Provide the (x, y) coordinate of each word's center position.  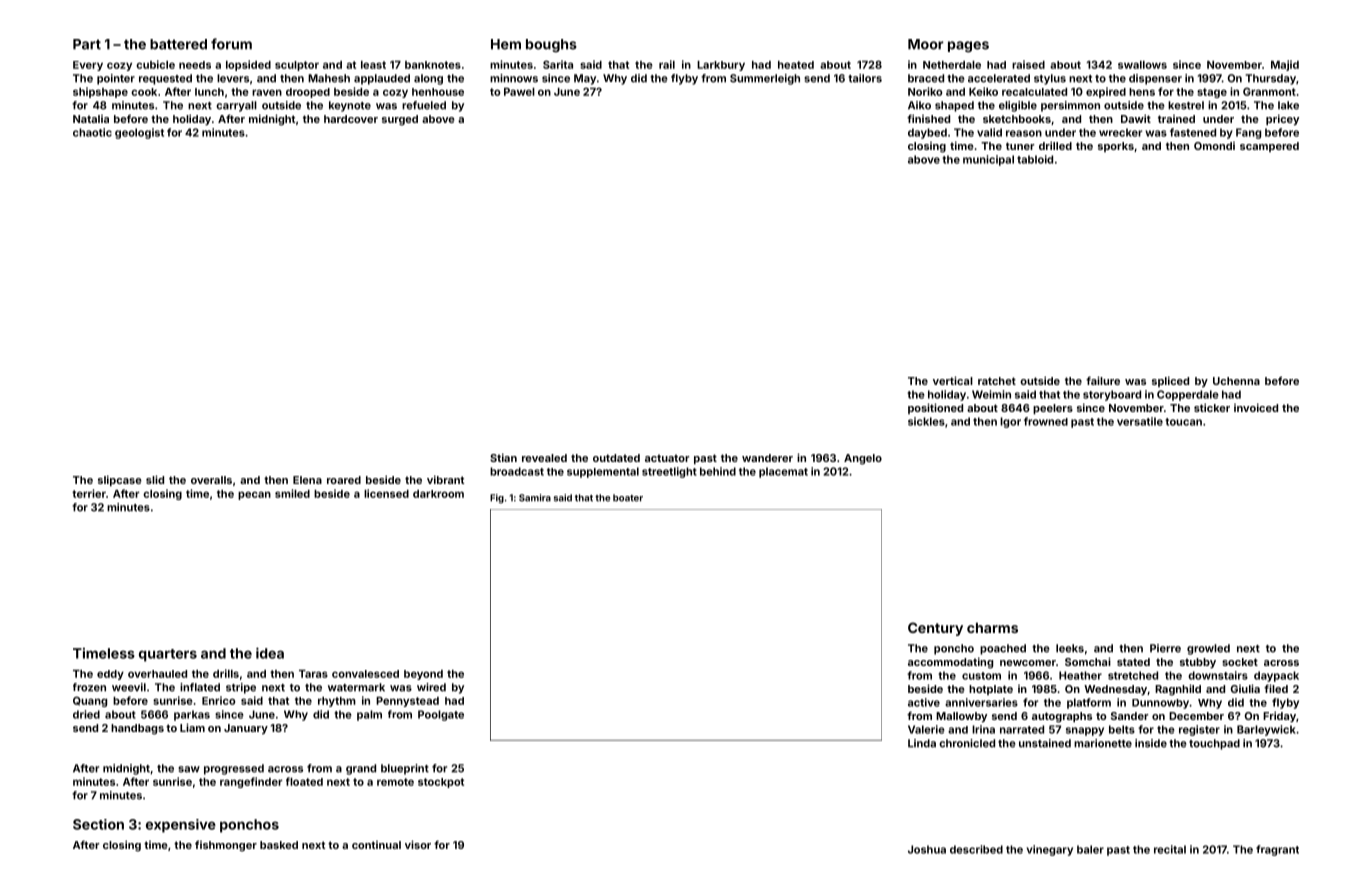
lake (1288, 105)
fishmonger (226, 846)
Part (87, 44)
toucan (1183, 422)
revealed (544, 458)
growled (1208, 649)
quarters (168, 655)
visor (418, 844)
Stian (503, 457)
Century (935, 629)
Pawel (519, 92)
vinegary (1050, 850)
